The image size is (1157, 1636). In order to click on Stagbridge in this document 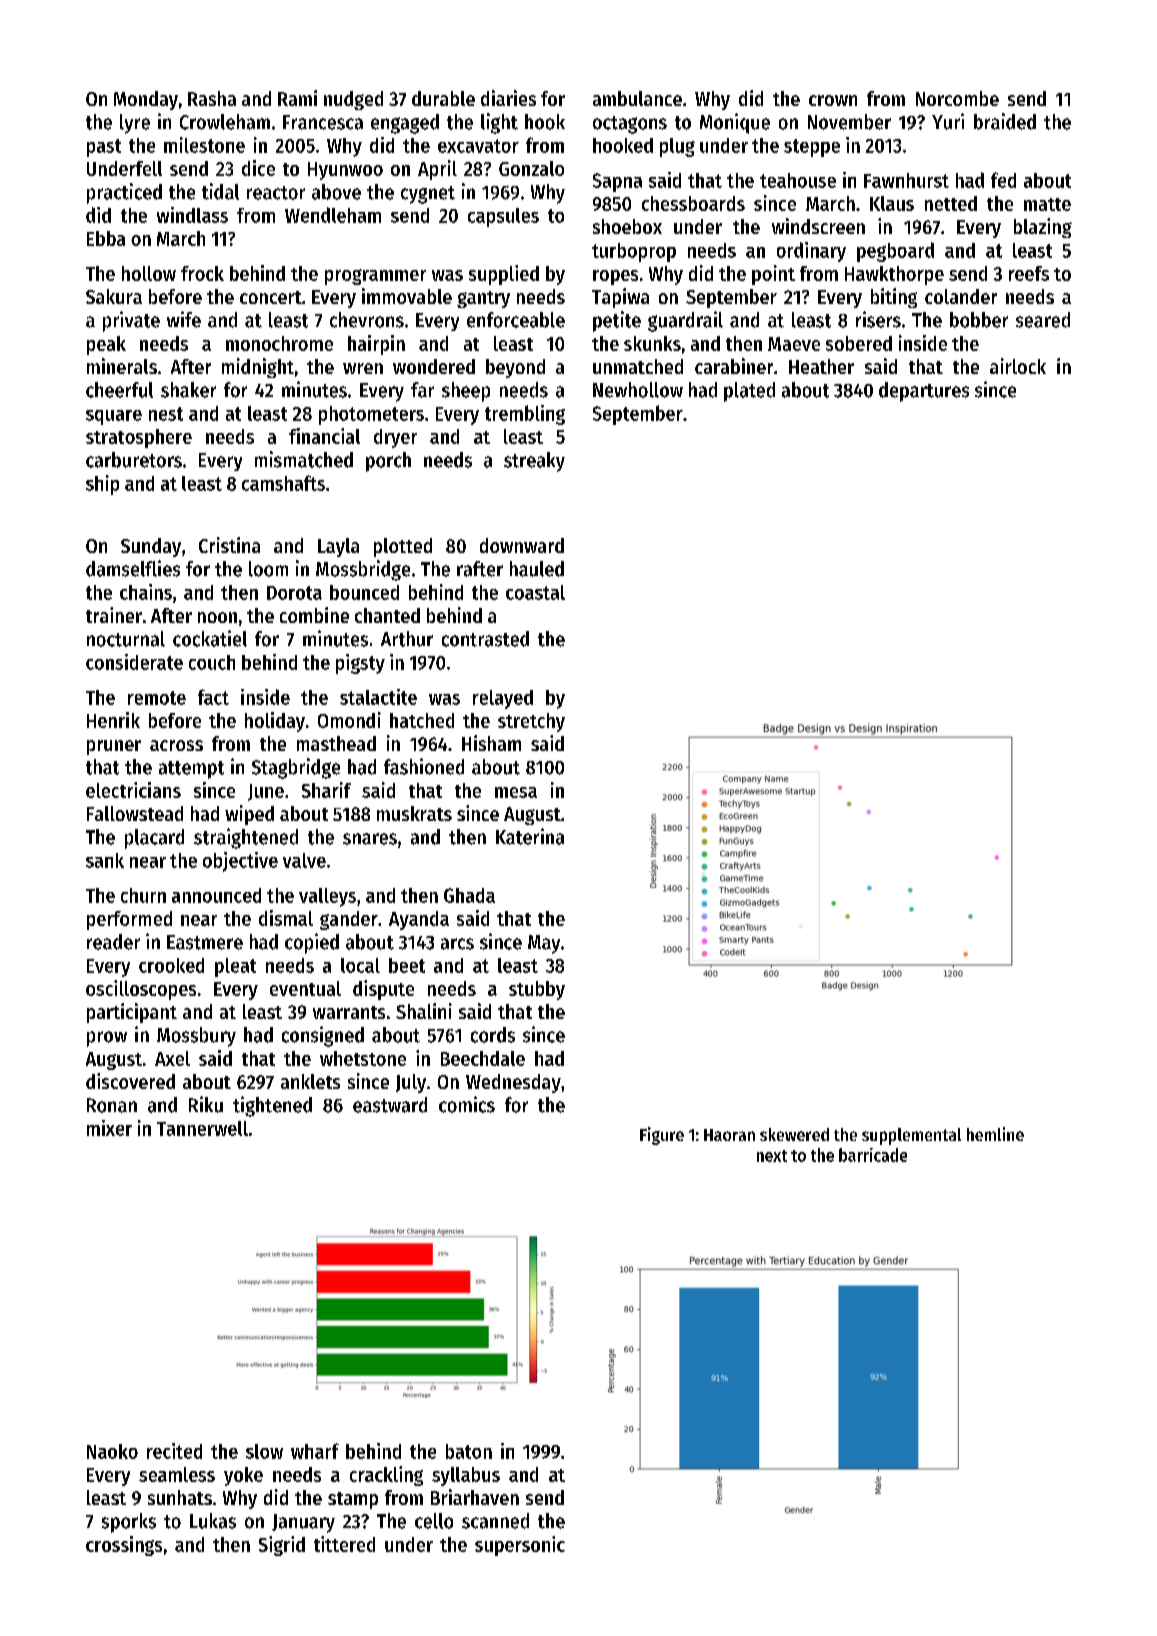, I will do `click(296, 768)`.
